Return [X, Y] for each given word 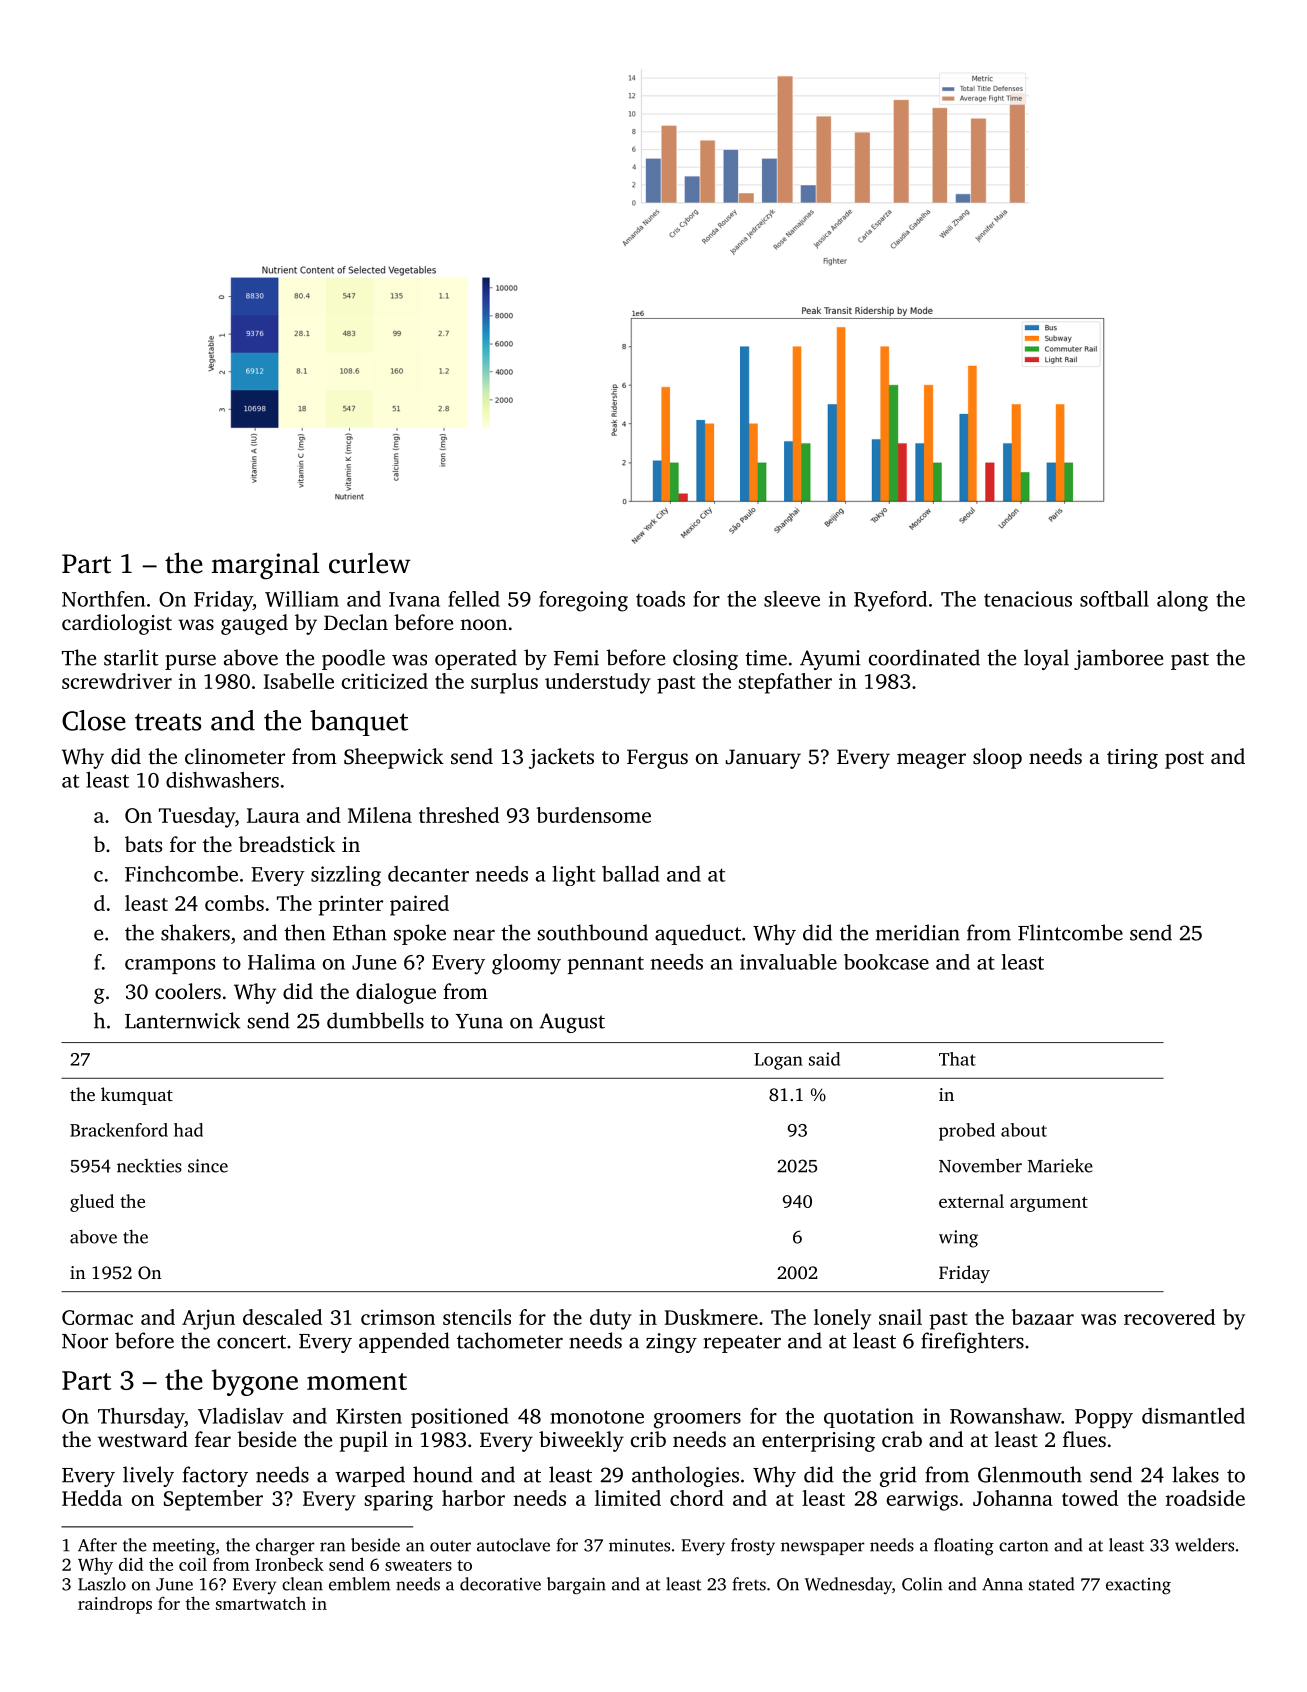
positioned [460, 1418]
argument [1049, 1204]
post [1184, 760]
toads [660, 599]
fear [213, 1439]
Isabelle [299, 681]
